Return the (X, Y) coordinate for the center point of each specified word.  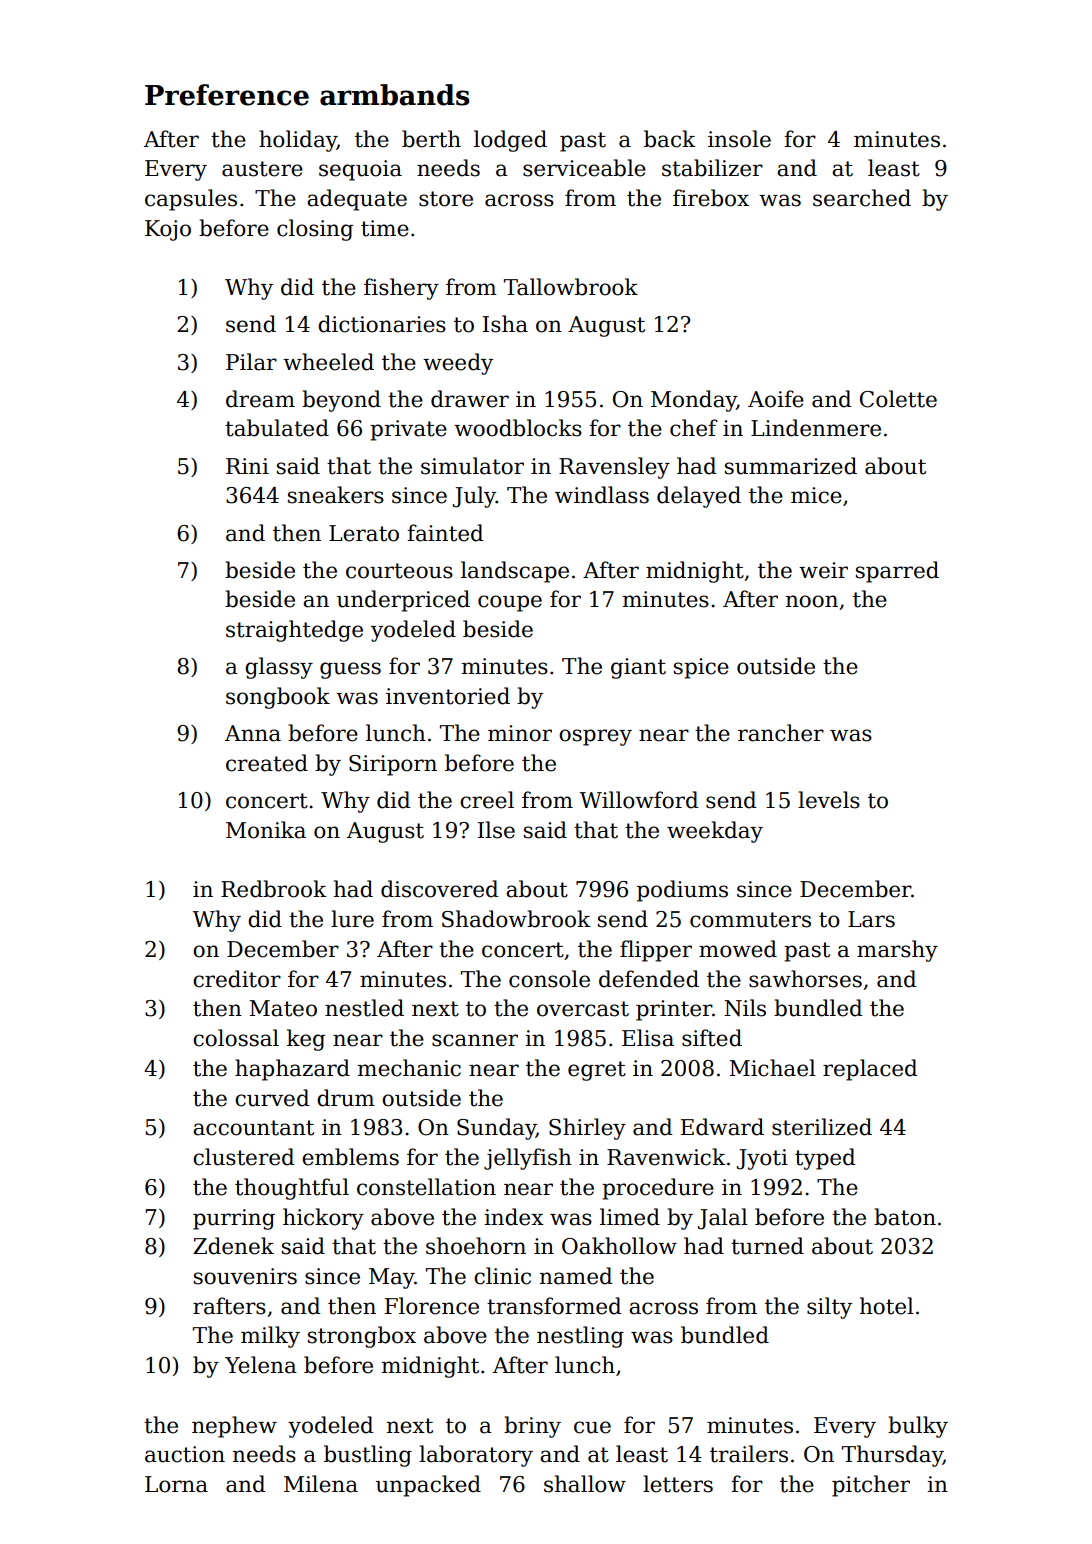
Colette (898, 399)
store (446, 199)
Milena (321, 1484)
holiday (298, 141)
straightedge (294, 631)
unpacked (428, 1486)
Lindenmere (816, 428)
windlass (602, 495)
